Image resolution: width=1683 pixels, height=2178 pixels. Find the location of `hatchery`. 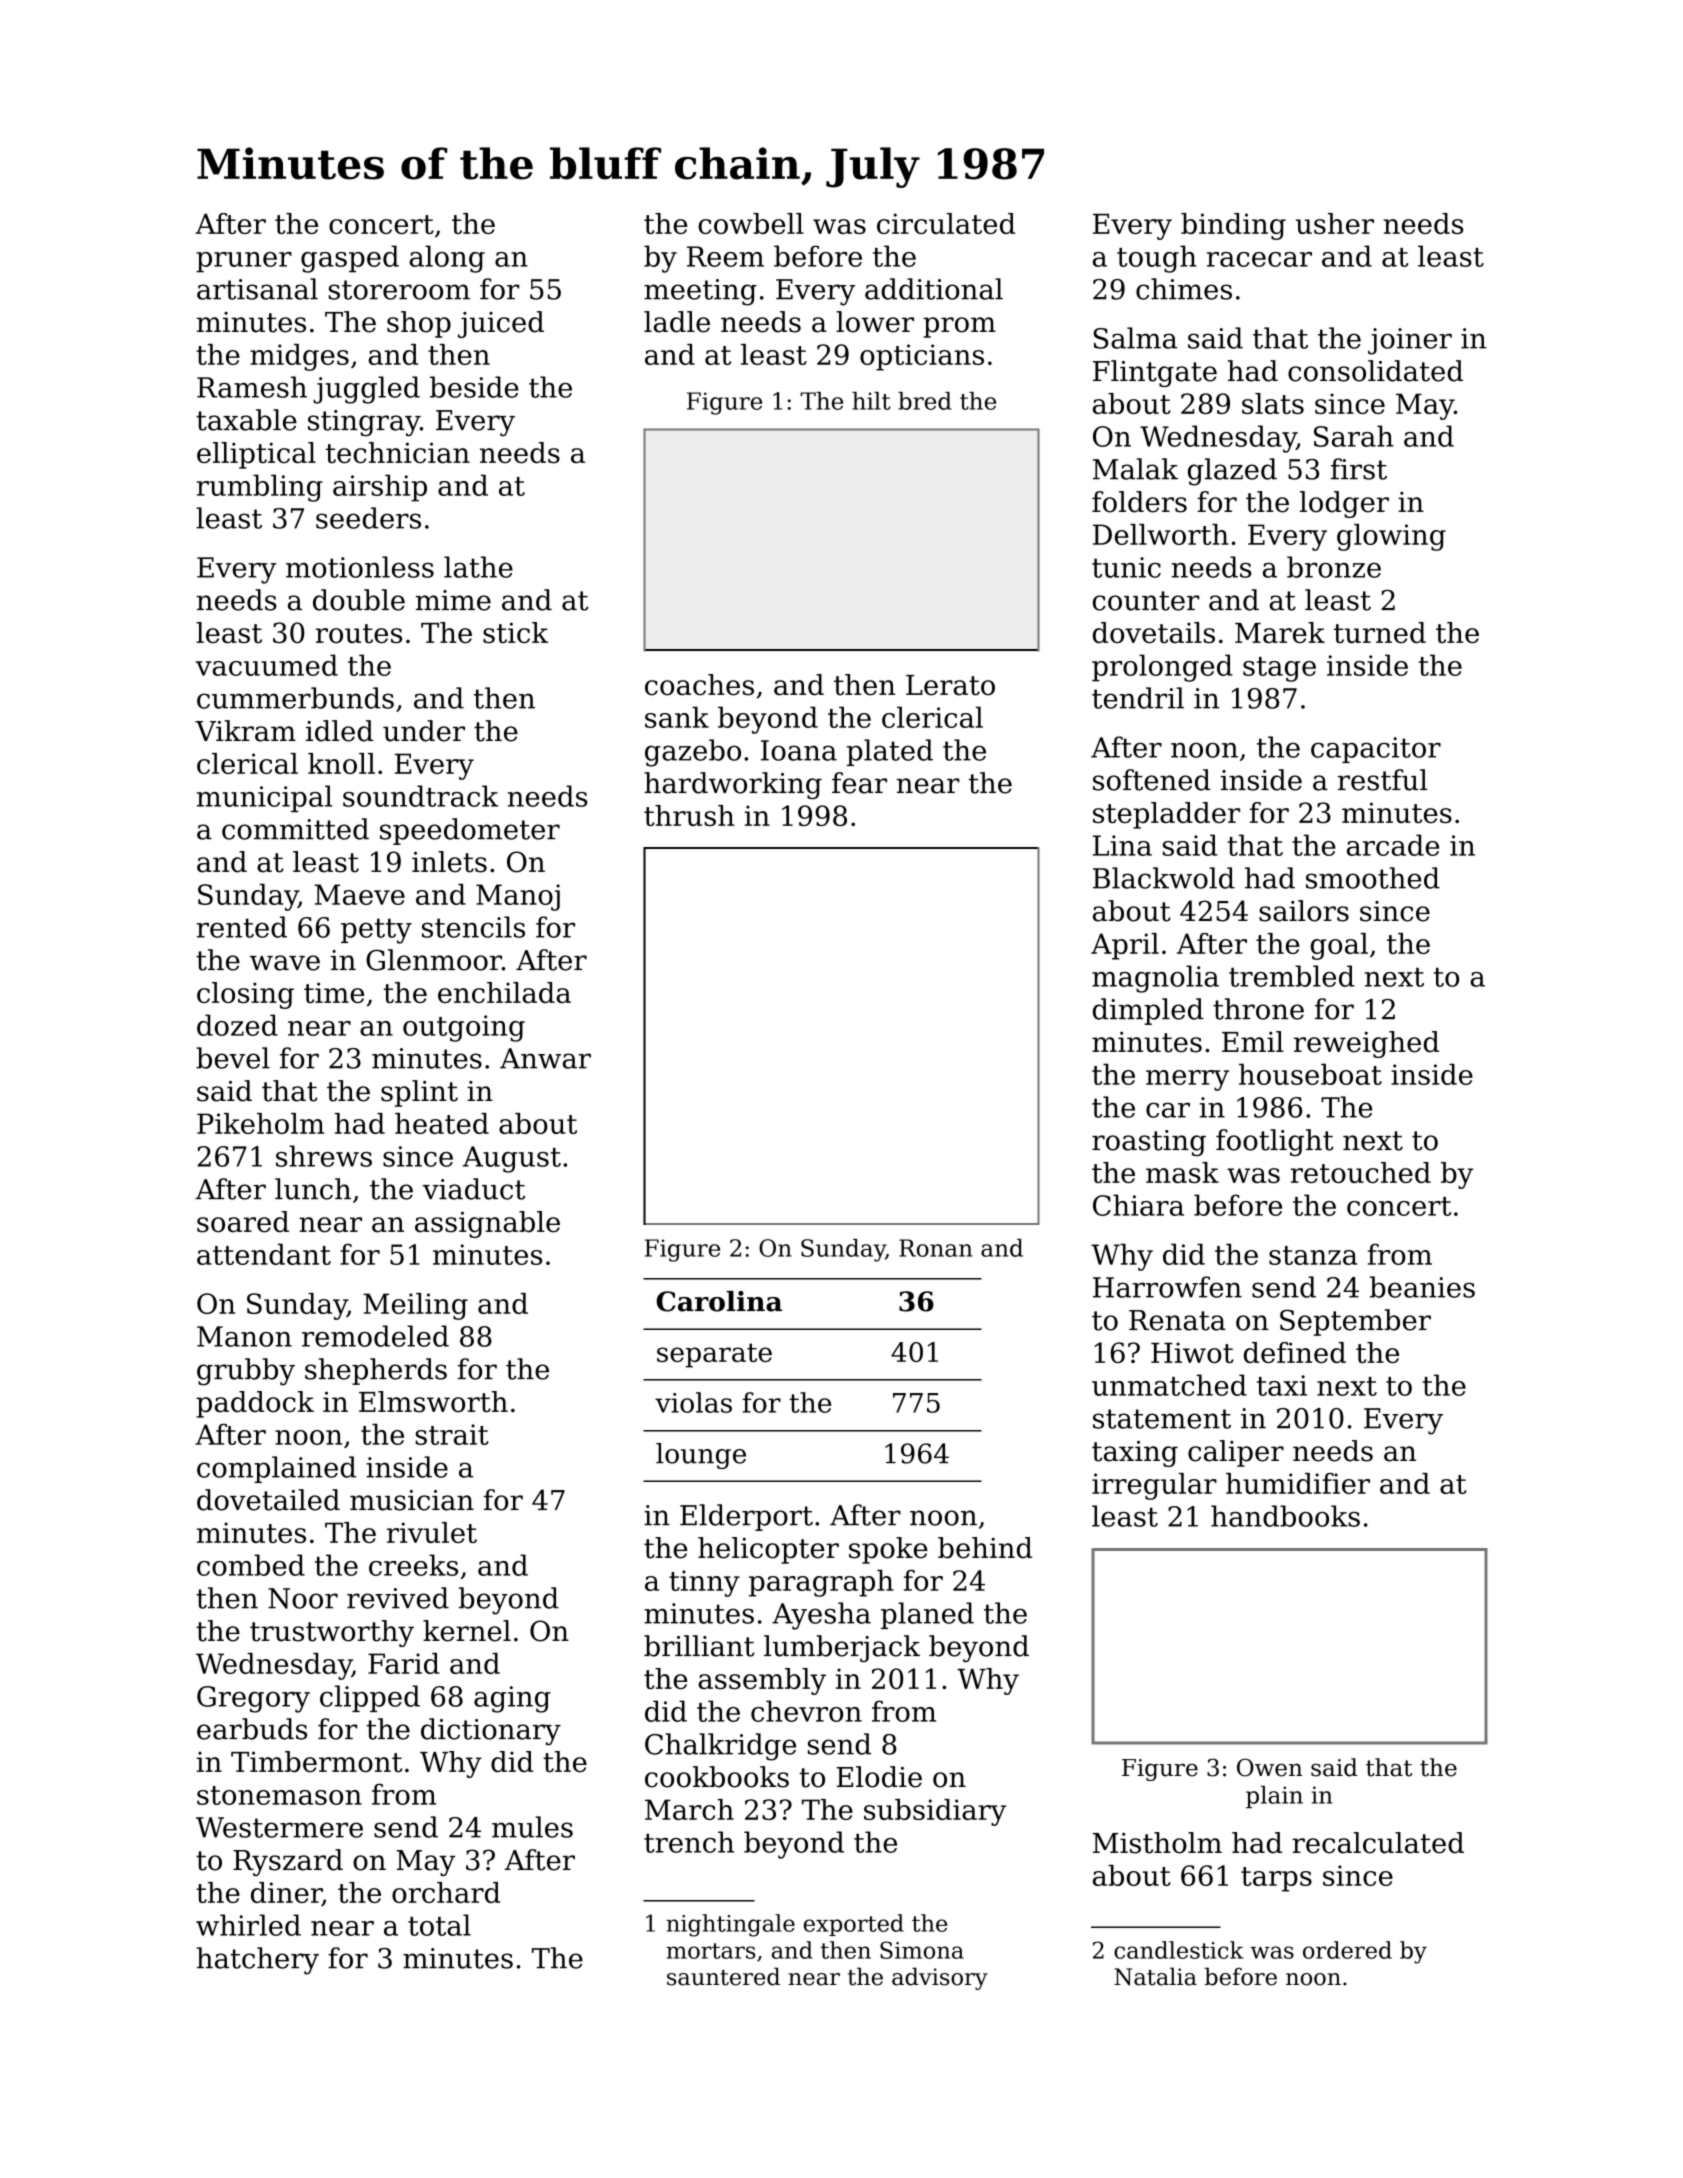

hatchery is located at coordinates (258, 1961).
